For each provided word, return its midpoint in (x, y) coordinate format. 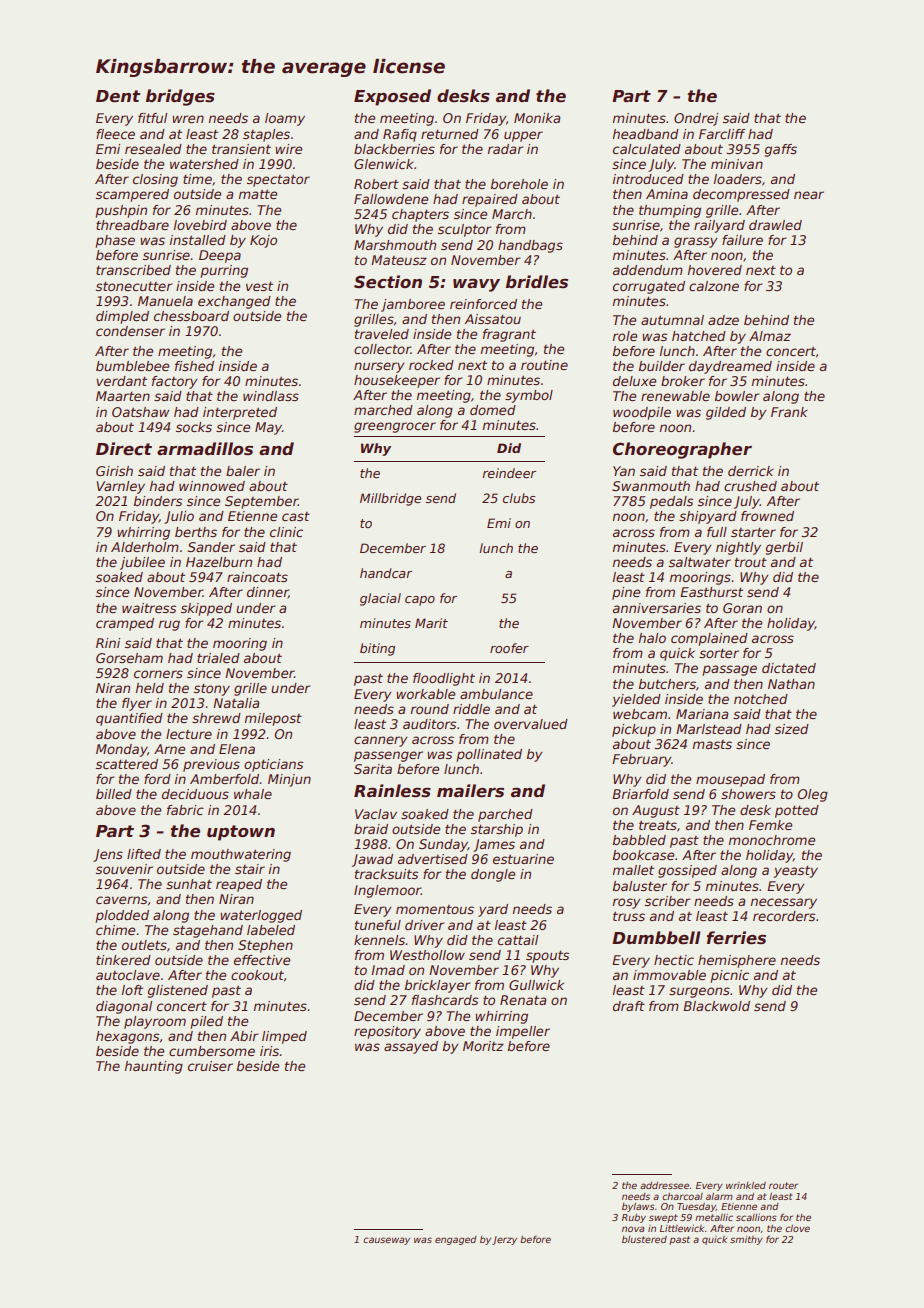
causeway (386, 1241)
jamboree (413, 305)
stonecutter (134, 286)
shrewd (216, 718)
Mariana (702, 714)
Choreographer (682, 450)
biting (377, 649)
